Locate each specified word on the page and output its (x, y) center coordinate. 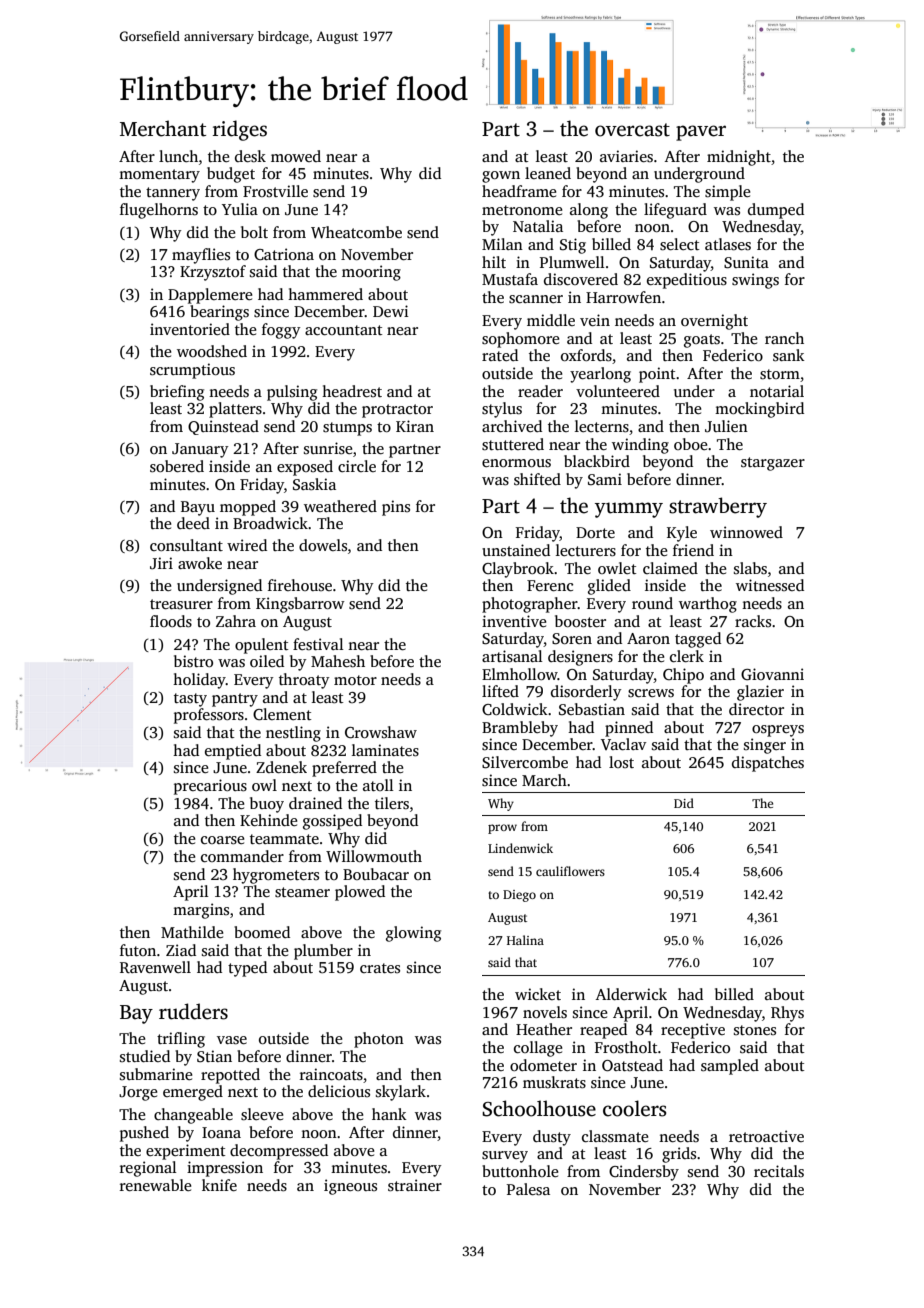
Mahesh (338, 661)
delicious (339, 1091)
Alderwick (631, 994)
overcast (632, 130)
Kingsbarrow (300, 605)
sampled (730, 1067)
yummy (629, 510)
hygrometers (276, 876)
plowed (360, 893)
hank (389, 1114)
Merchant (163, 128)
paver (701, 133)
